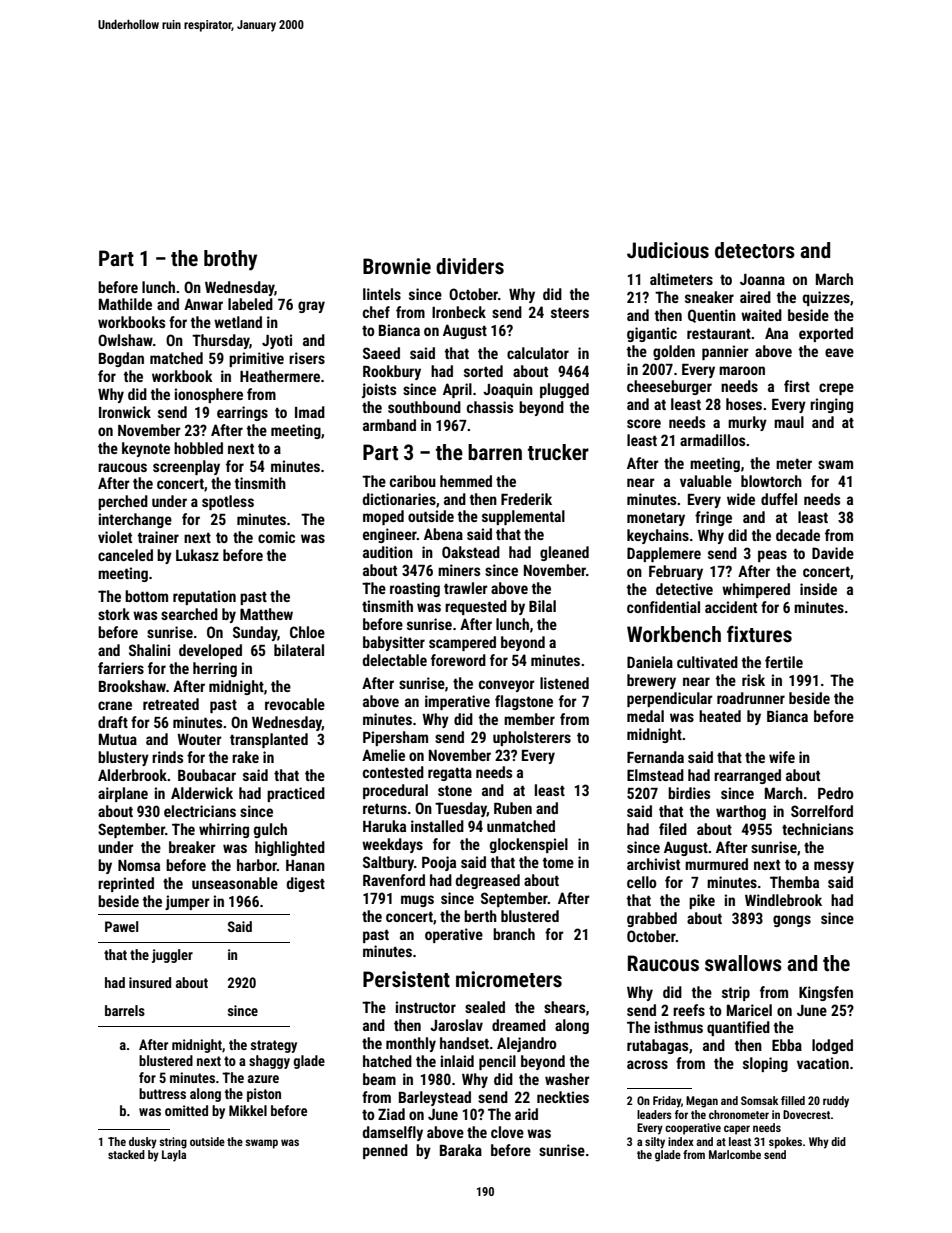  I want to click on armadillos, so click(712, 440).
